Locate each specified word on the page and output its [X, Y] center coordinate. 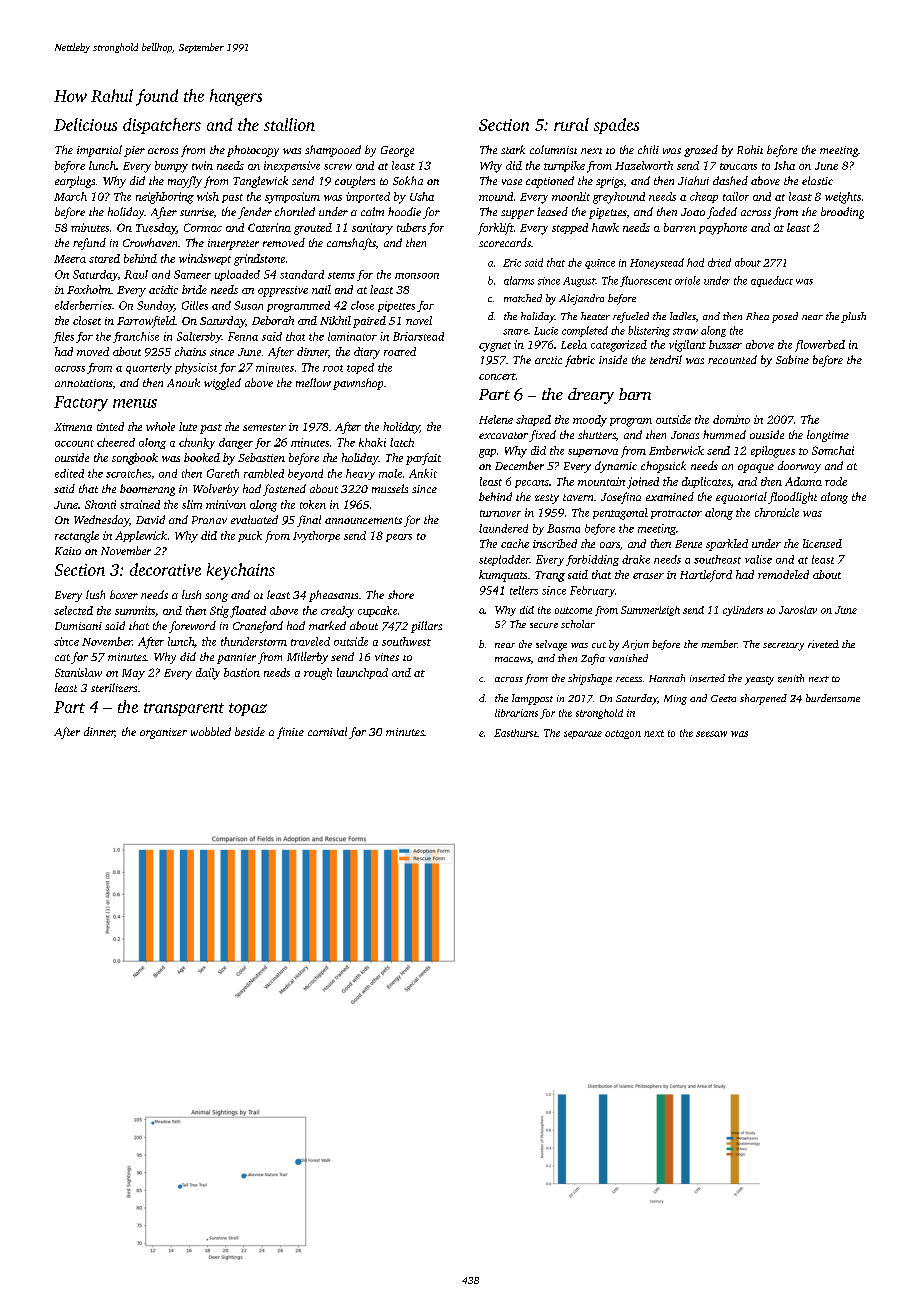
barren [680, 227]
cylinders [743, 611]
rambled [264, 473]
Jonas [685, 435]
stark [513, 149]
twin [202, 165]
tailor [736, 196]
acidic [163, 289]
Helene [496, 419]
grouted [313, 229]
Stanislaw [78, 672]
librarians [516, 713]
